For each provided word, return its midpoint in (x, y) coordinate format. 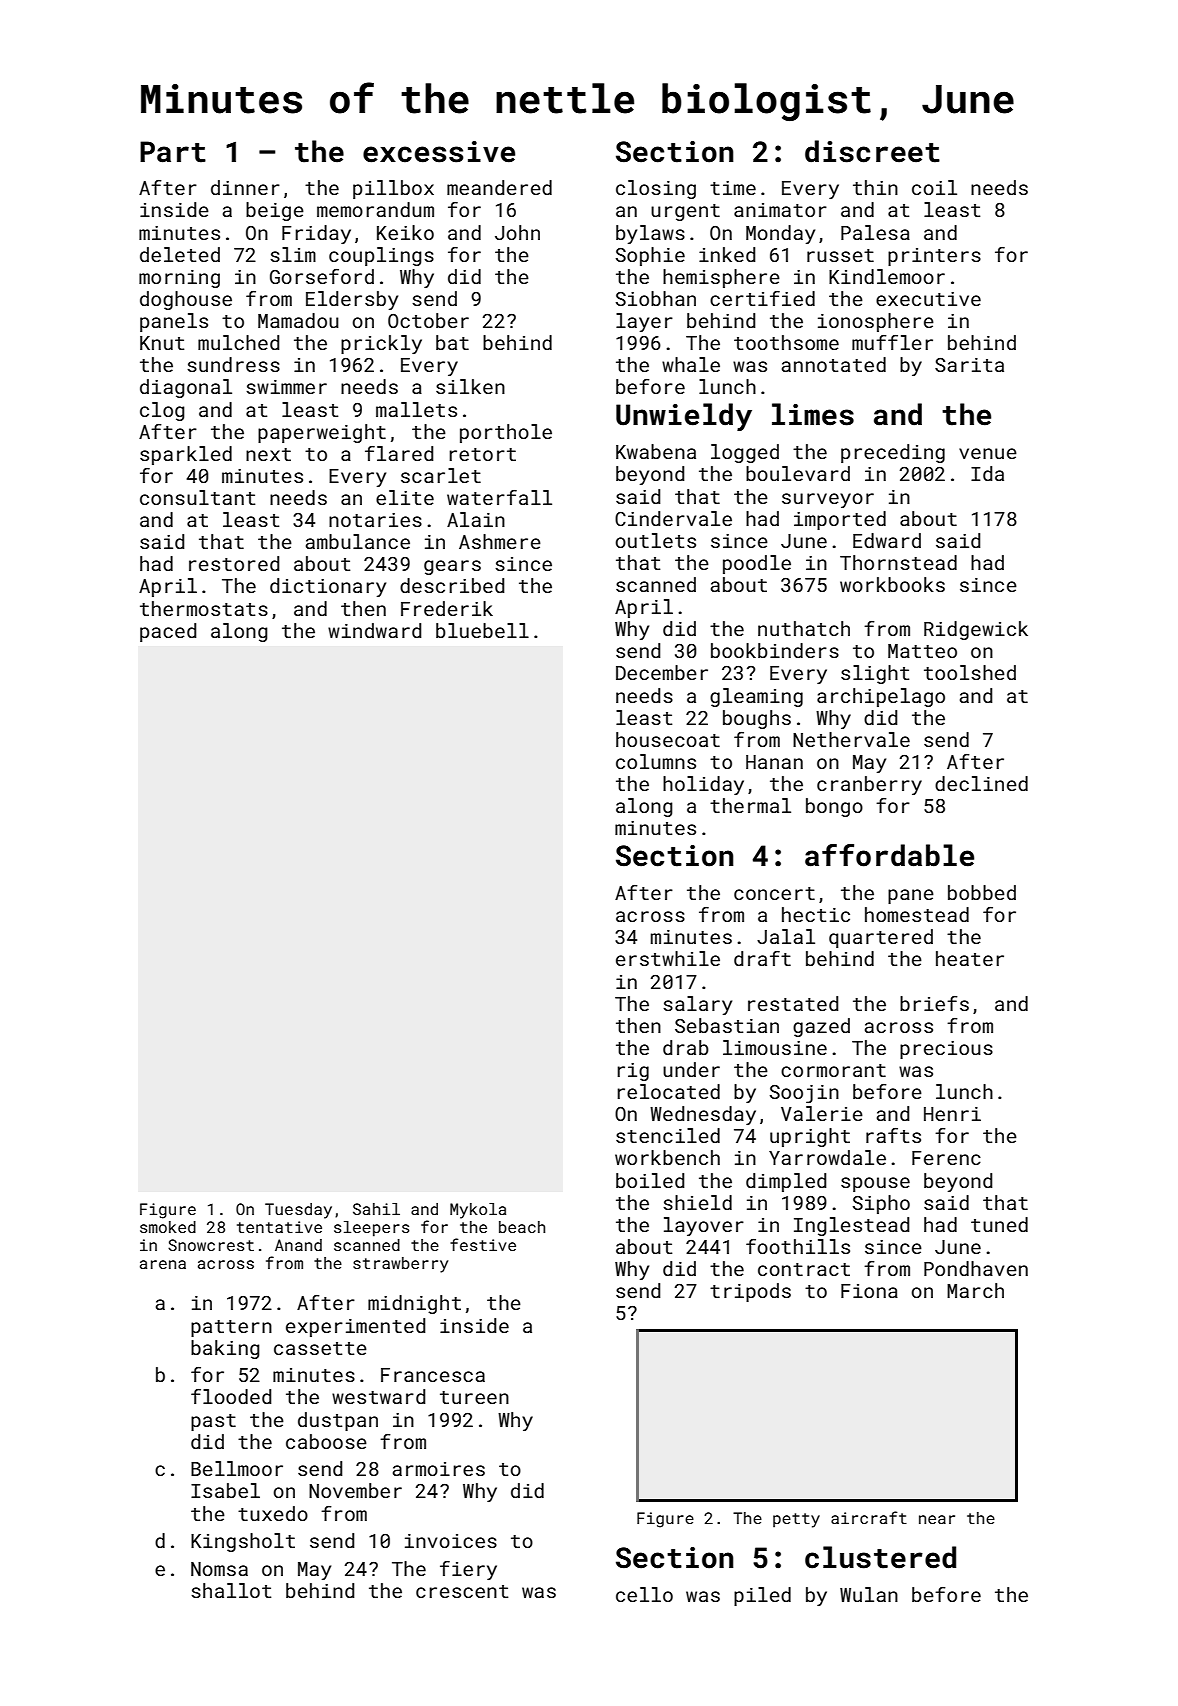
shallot (231, 1590)
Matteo (922, 651)
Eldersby (352, 300)
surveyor (828, 500)
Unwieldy (684, 417)
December (662, 672)
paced (168, 632)
